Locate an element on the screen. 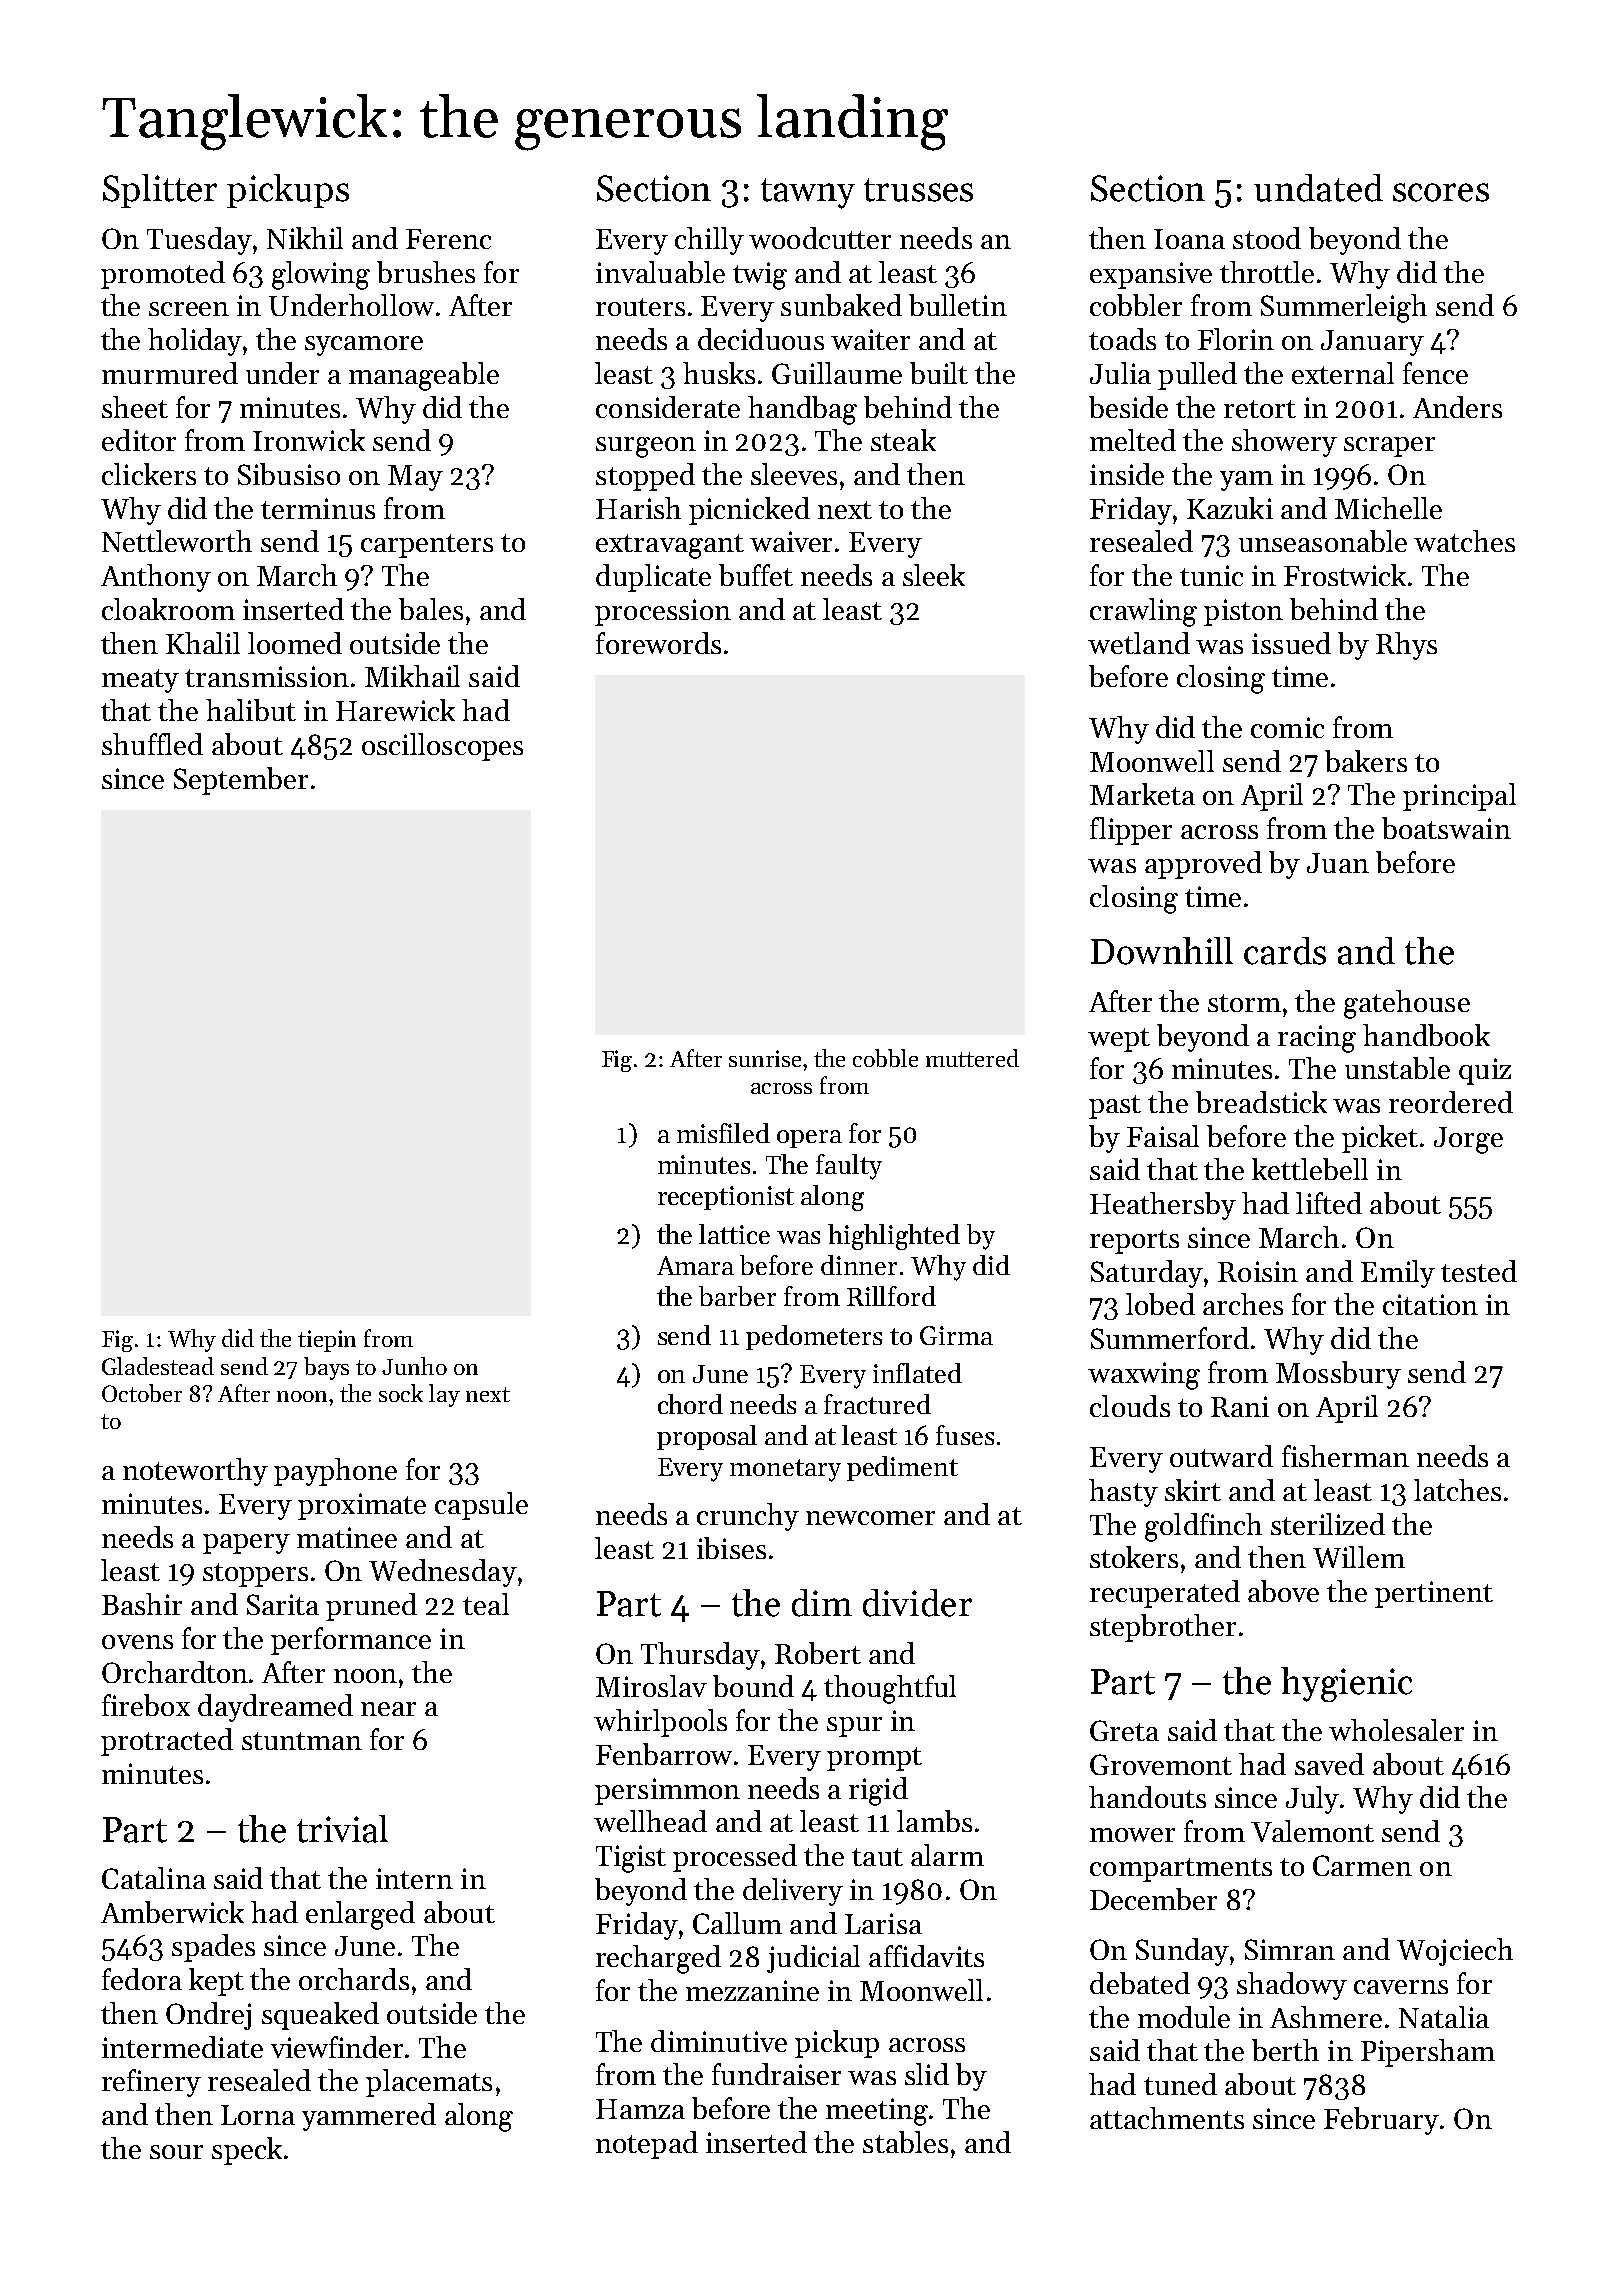  scores is located at coordinates (1441, 192).
